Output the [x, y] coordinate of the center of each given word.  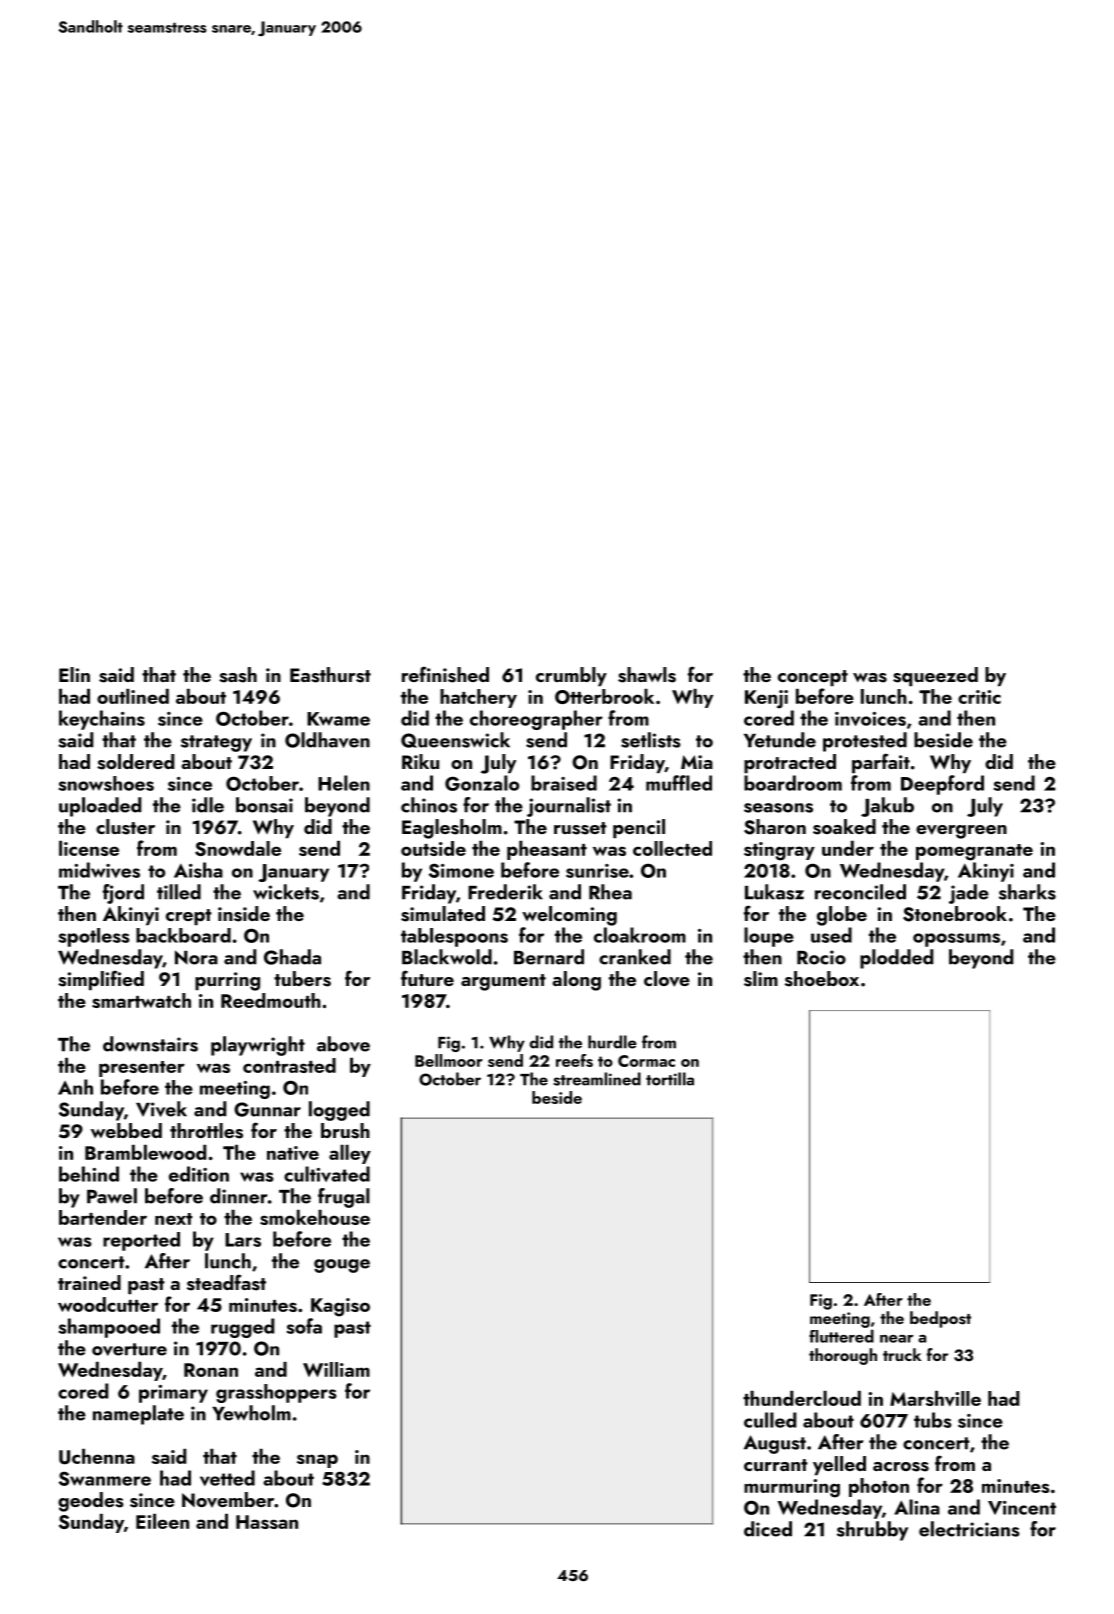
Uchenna [97, 1457]
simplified [101, 980]
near [896, 1339]
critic [979, 697]
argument [503, 982]
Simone [461, 870]
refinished [445, 674]
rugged [242, 1328]
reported [141, 1241]
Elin [74, 674]
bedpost [940, 1319]
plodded [896, 959]
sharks [1027, 892]
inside [244, 914]
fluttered [841, 1336]
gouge [342, 1266]
